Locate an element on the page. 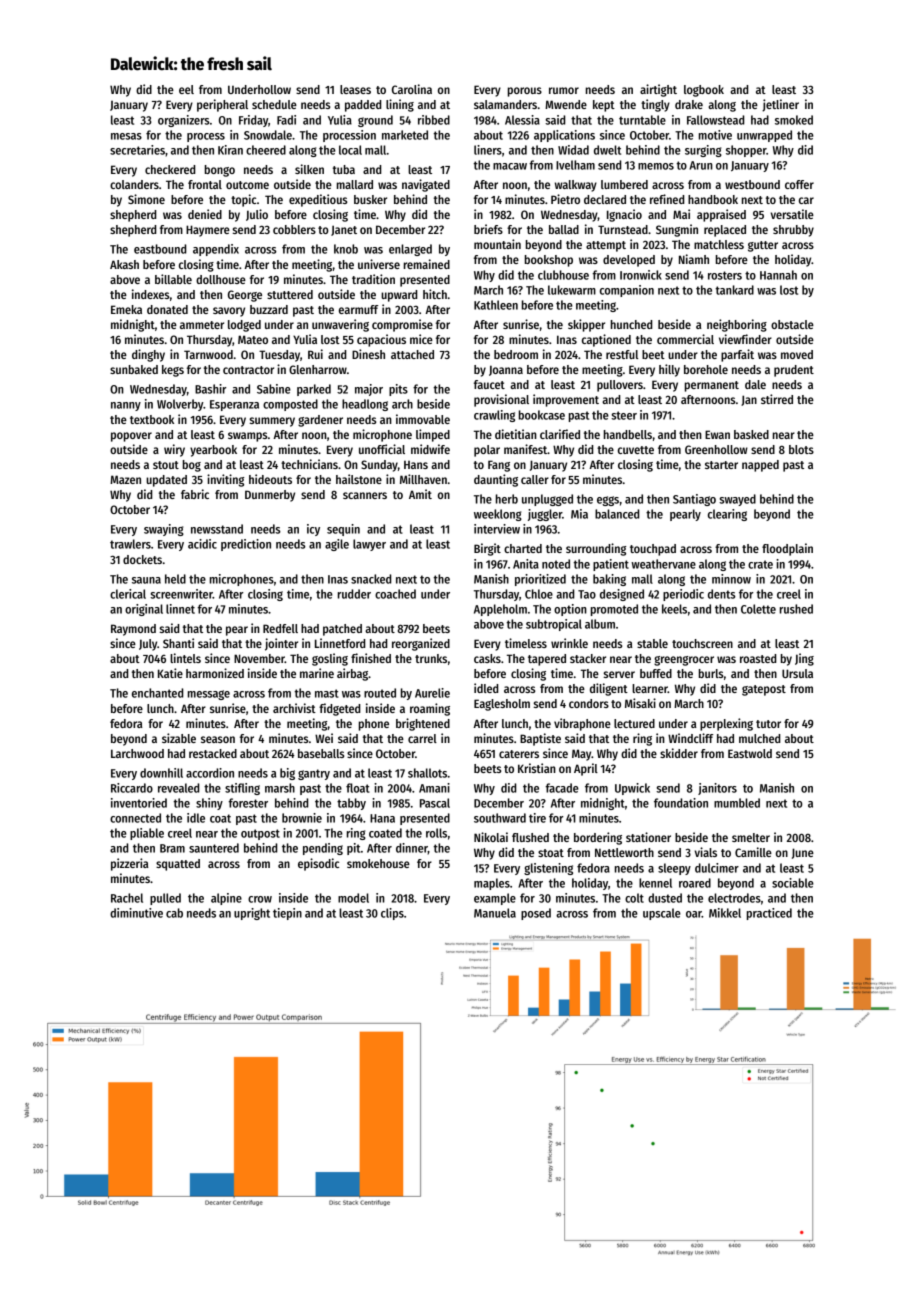 Image resolution: width=924 pixels, height=1308 pixels. upward is located at coordinates (399, 296).
